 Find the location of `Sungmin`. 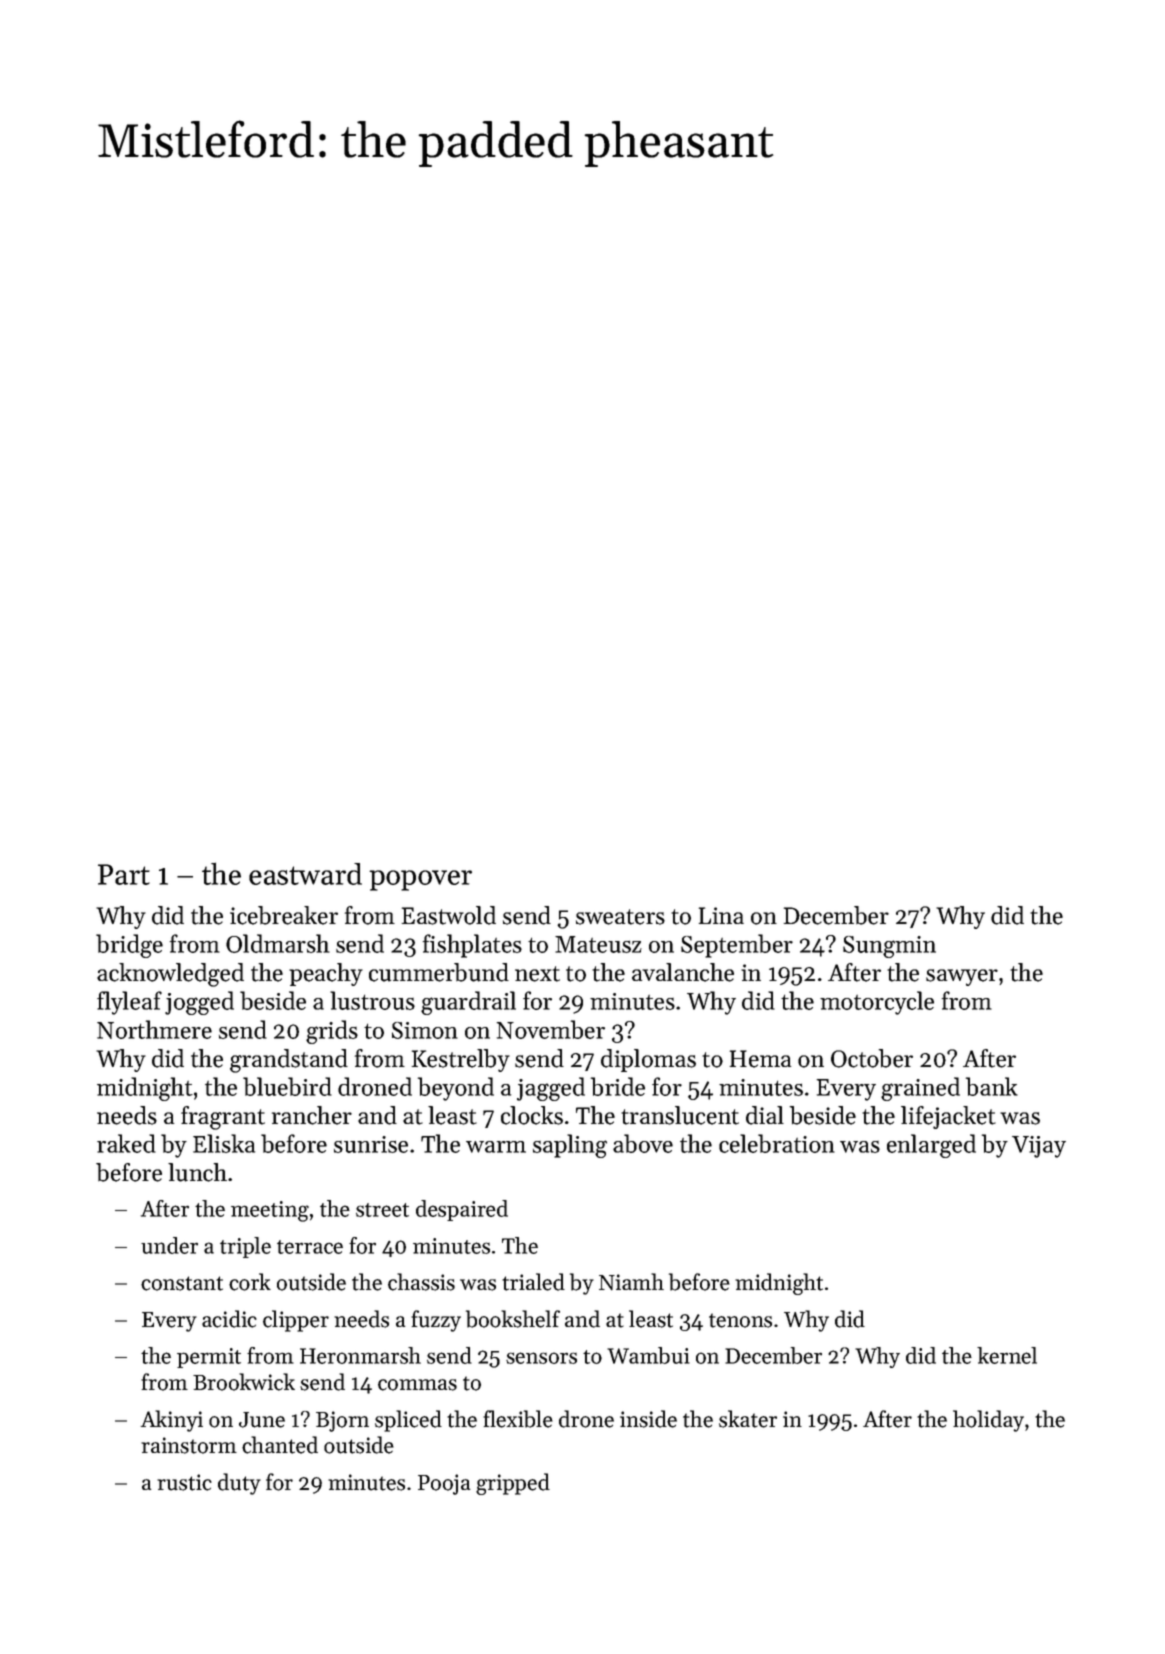

Sungmin is located at coordinates (889, 947).
